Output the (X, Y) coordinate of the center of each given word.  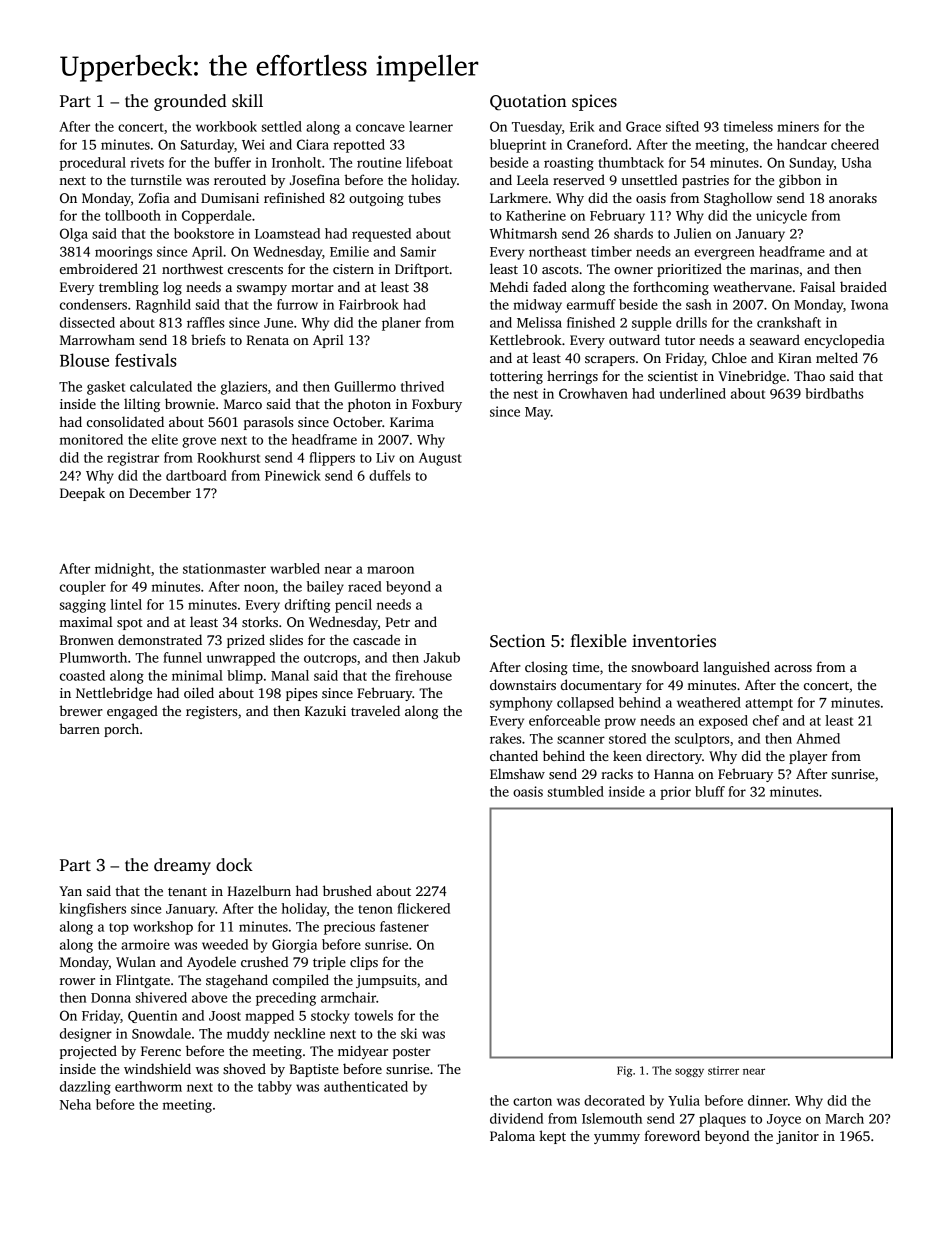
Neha (75, 1104)
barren (79, 728)
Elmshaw (517, 773)
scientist (673, 376)
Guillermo (365, 386)
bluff (710, 791)
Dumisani (230, 198)
